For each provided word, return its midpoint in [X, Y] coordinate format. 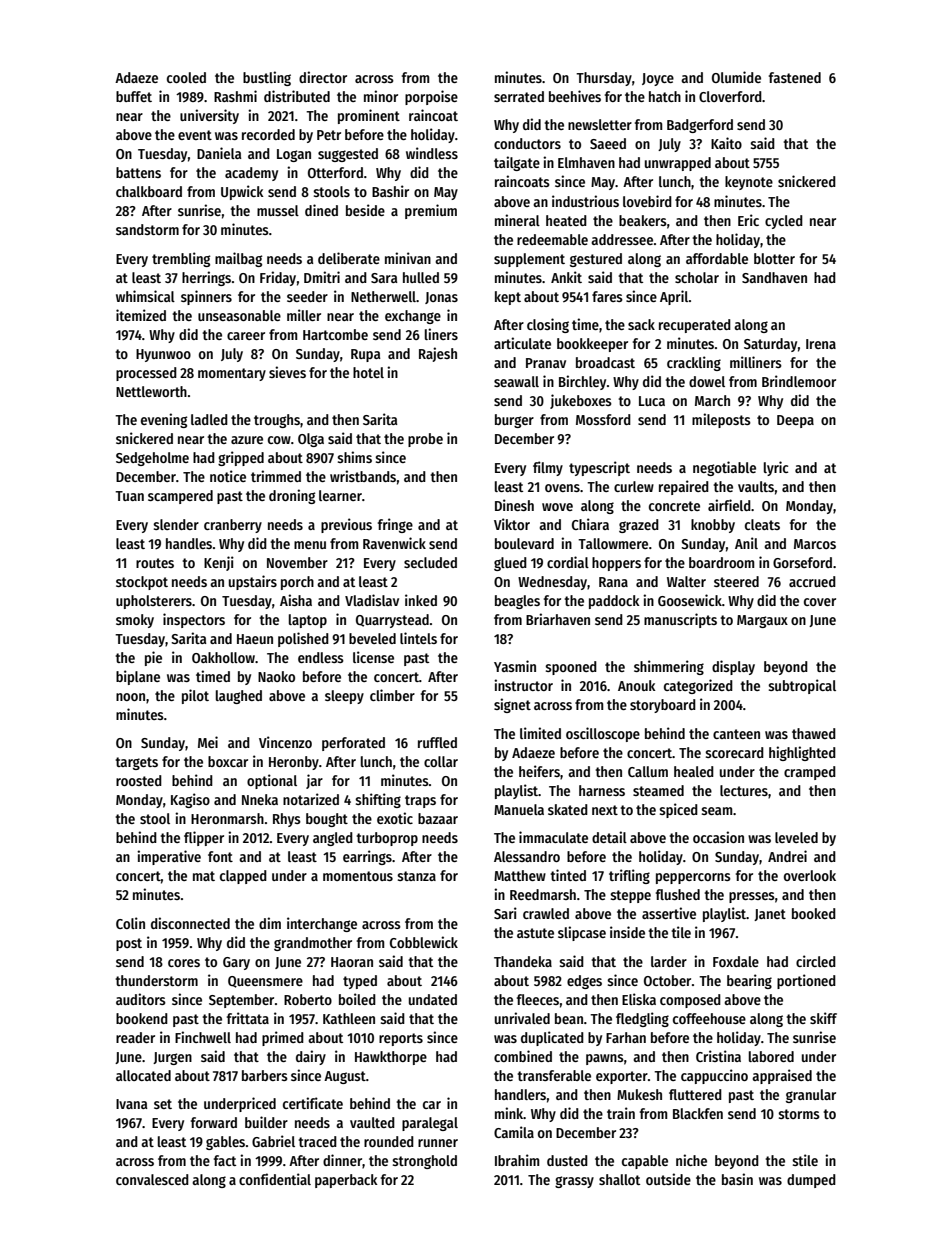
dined [321, 210]
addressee [622, 239]
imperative [169, 857]
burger [514, 421]
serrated [519, 96]
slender [176, 524]
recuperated [695, 326]
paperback [346, 1181]
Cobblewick [424, 942]
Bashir [390, 191]
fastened [795, 77]
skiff [823, 1018]
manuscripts [680, 620]
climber [392, 695]
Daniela [219, 153]
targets [137, 763]
